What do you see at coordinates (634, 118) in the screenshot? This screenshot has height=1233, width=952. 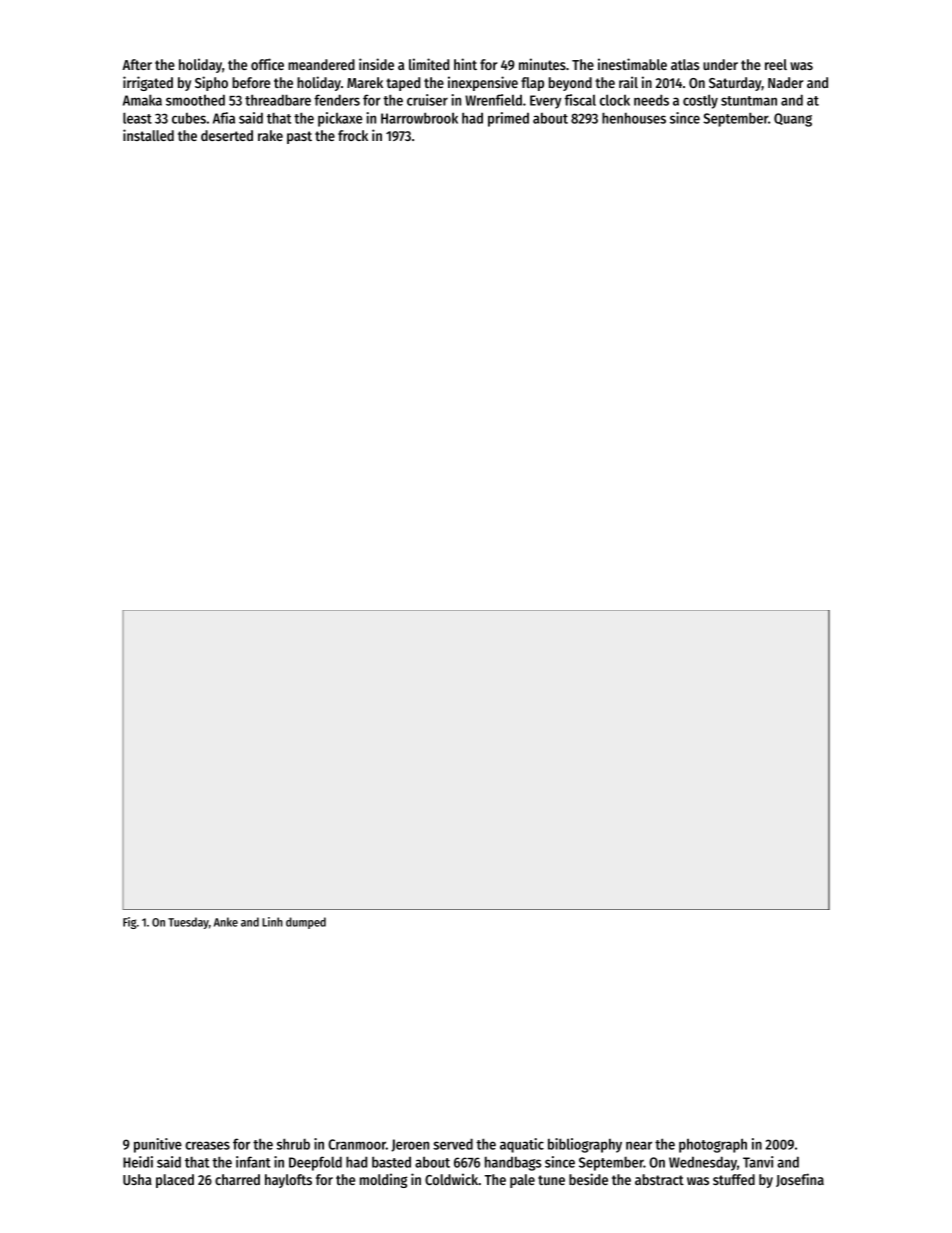 I see `henhouses` at bounding box center [634, 118].
